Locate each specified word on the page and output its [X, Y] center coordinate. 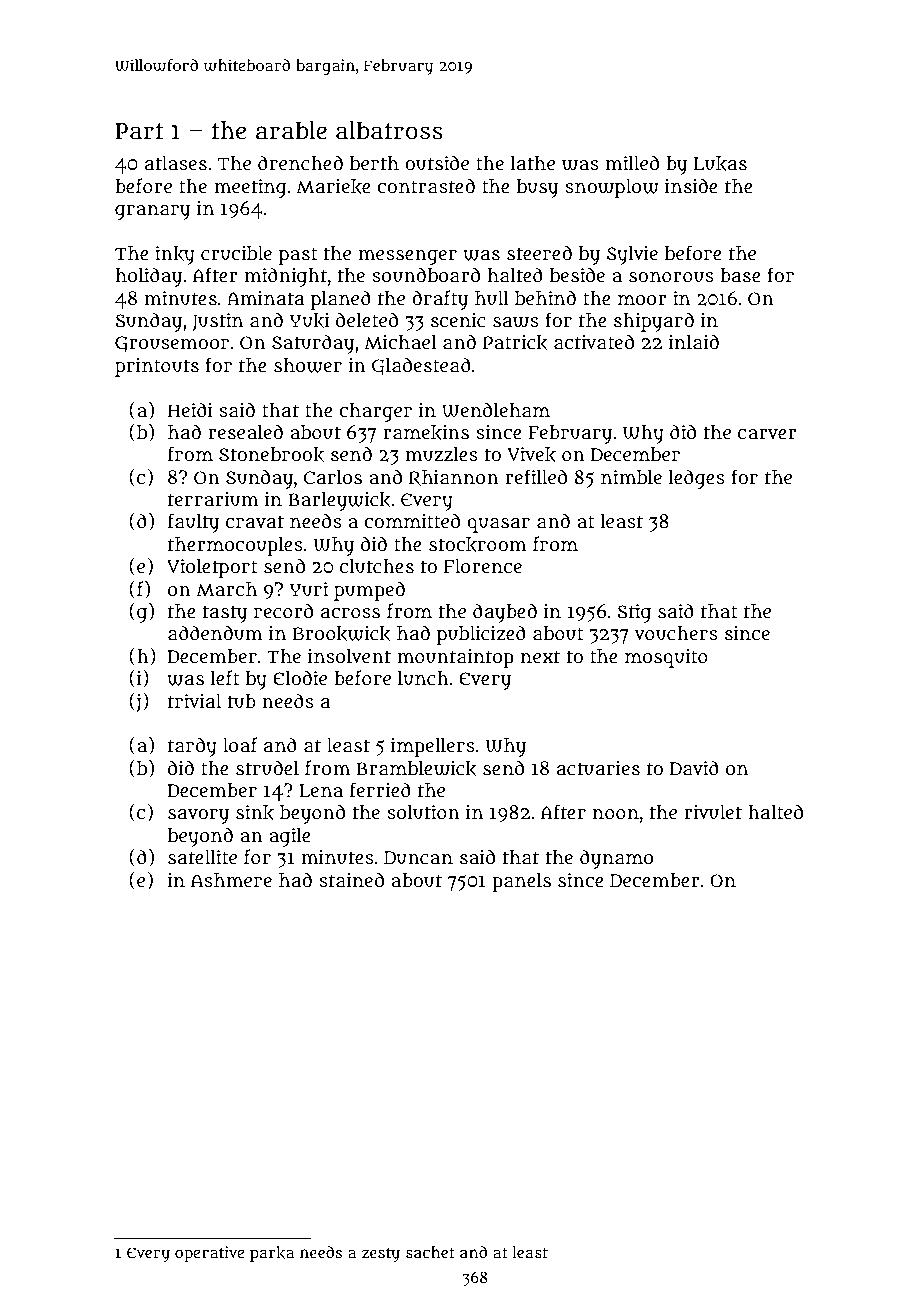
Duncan [418, 858]
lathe [532, 163]
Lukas [720, 164]
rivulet [713, 812]
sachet [430, 1252]
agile [290, 837]
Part [139, 131]
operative [209, 1254]
